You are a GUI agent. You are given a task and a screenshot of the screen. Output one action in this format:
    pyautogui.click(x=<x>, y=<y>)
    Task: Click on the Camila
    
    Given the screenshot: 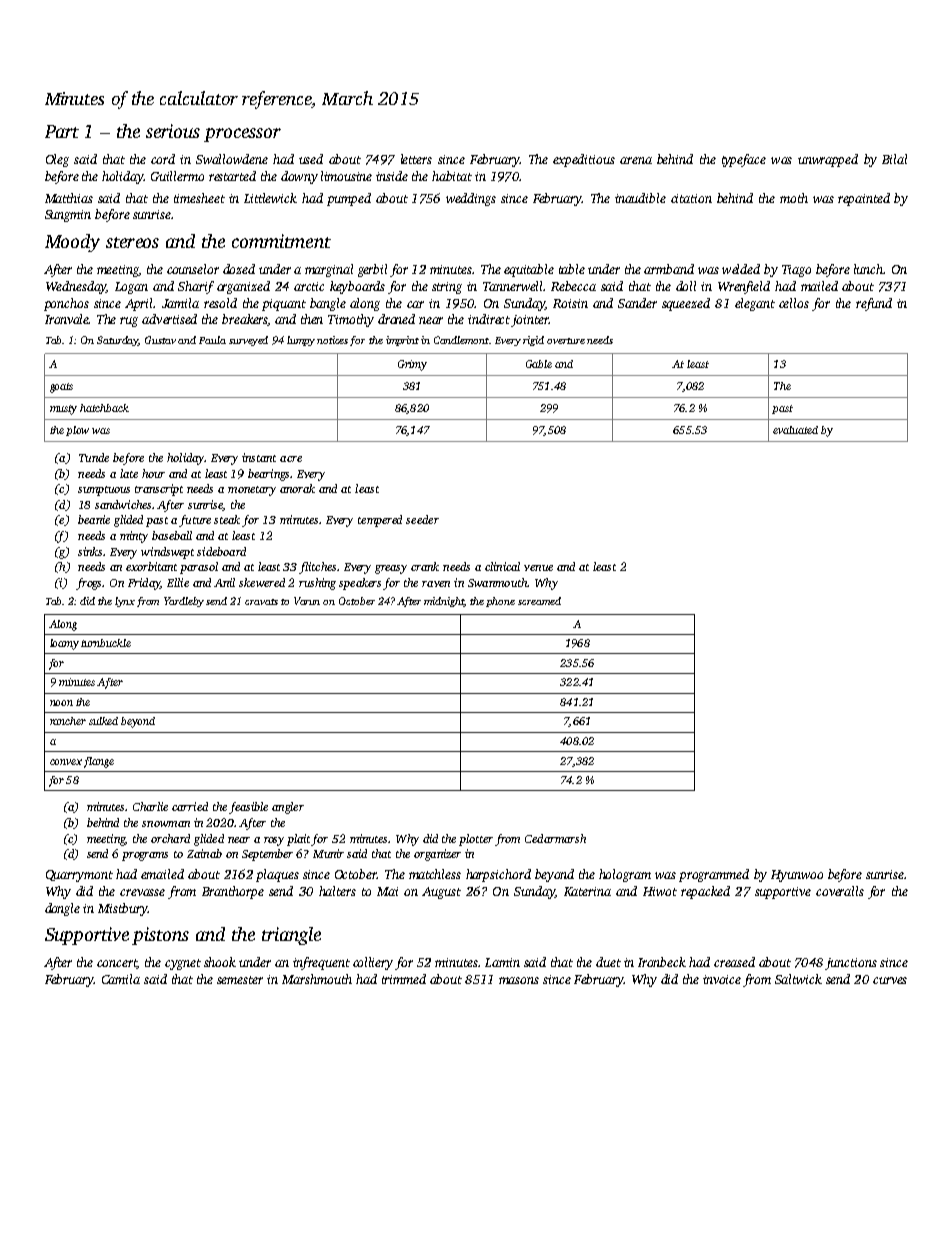 What is the action you would take?
    pyautogui.click(x=121, y=979)
